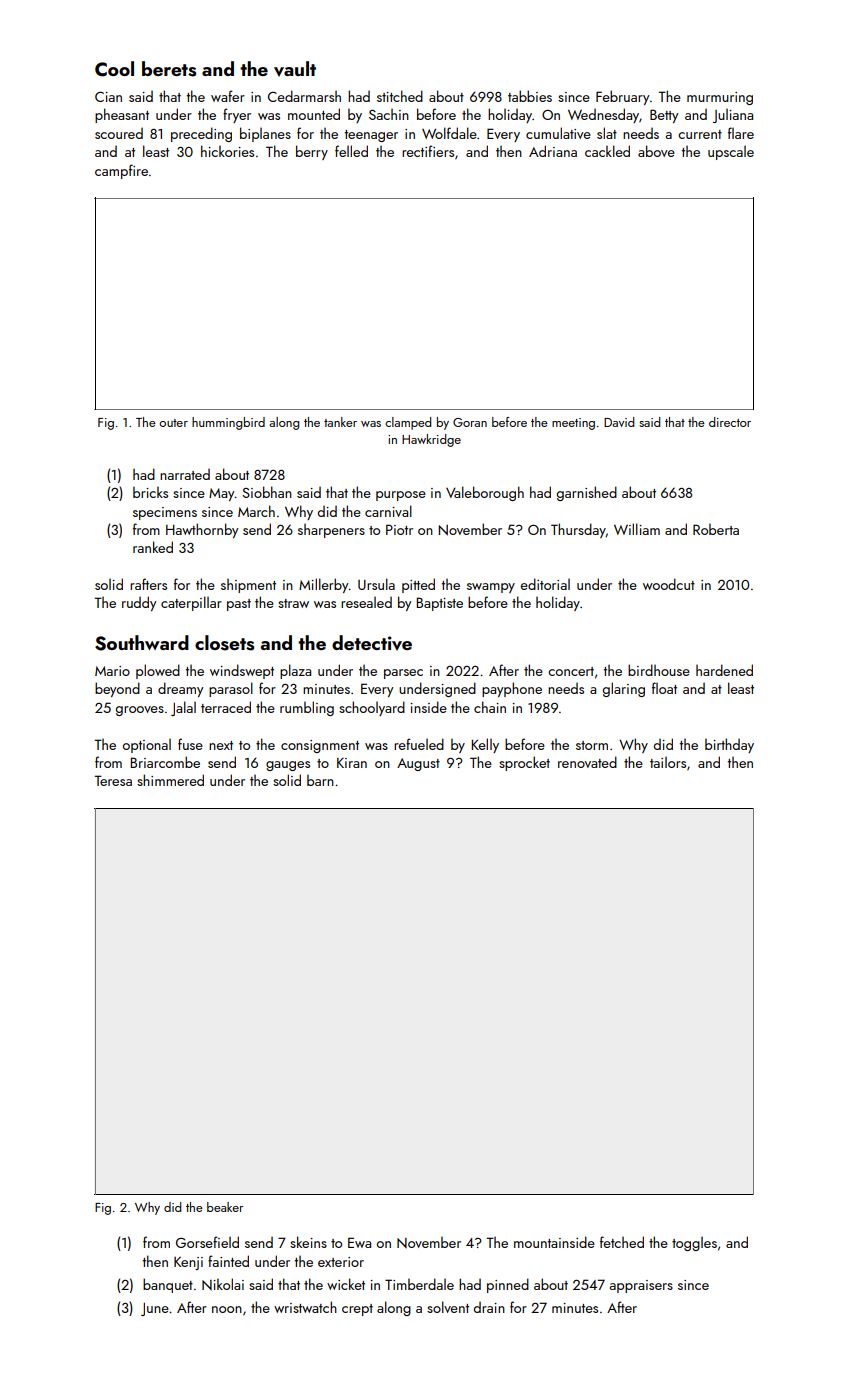  What do you see at coordinates (227, 1309) in the document?
I see `noon` at bounding box center [227, 1309].
